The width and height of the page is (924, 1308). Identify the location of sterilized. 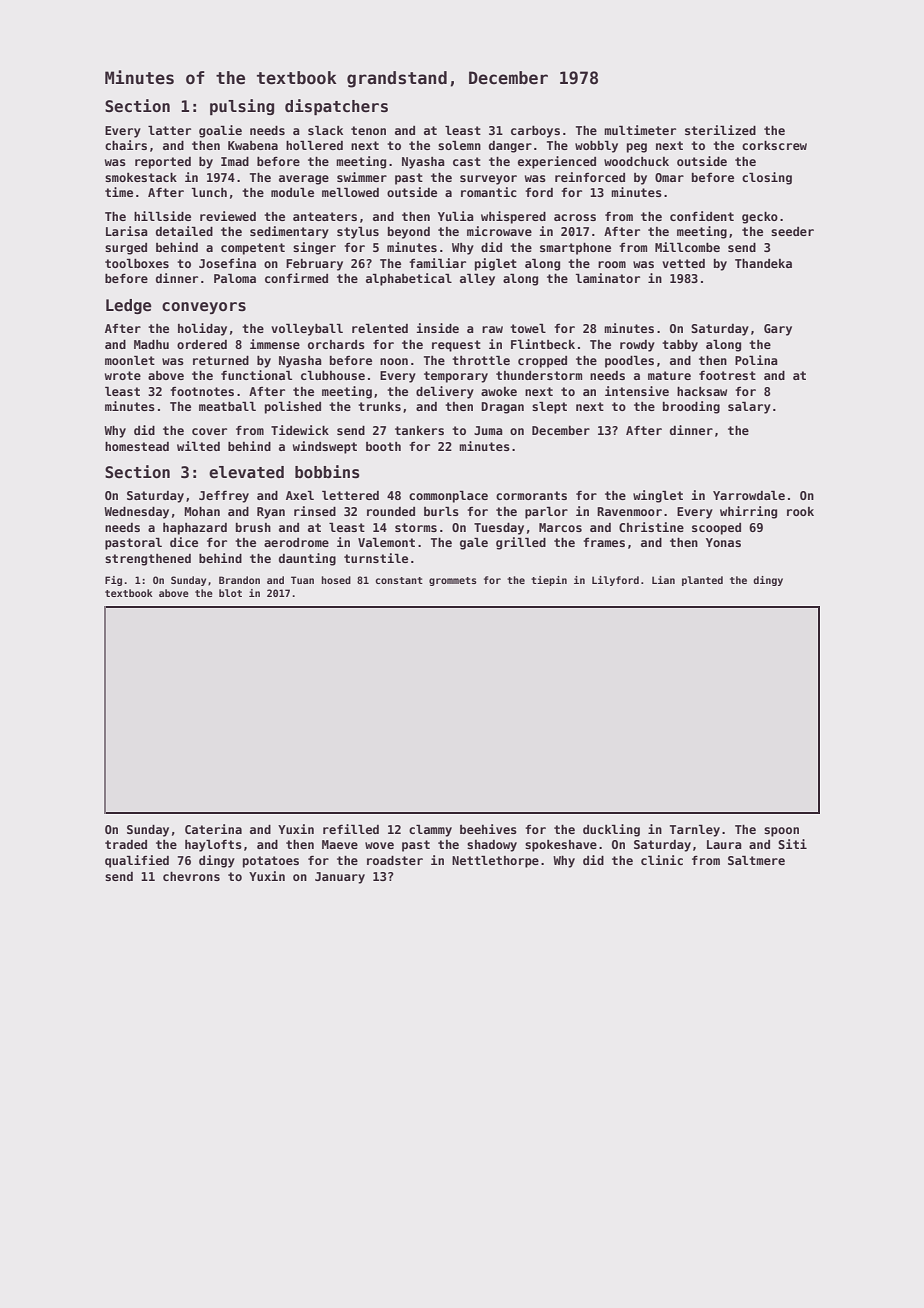
(720, 130).
